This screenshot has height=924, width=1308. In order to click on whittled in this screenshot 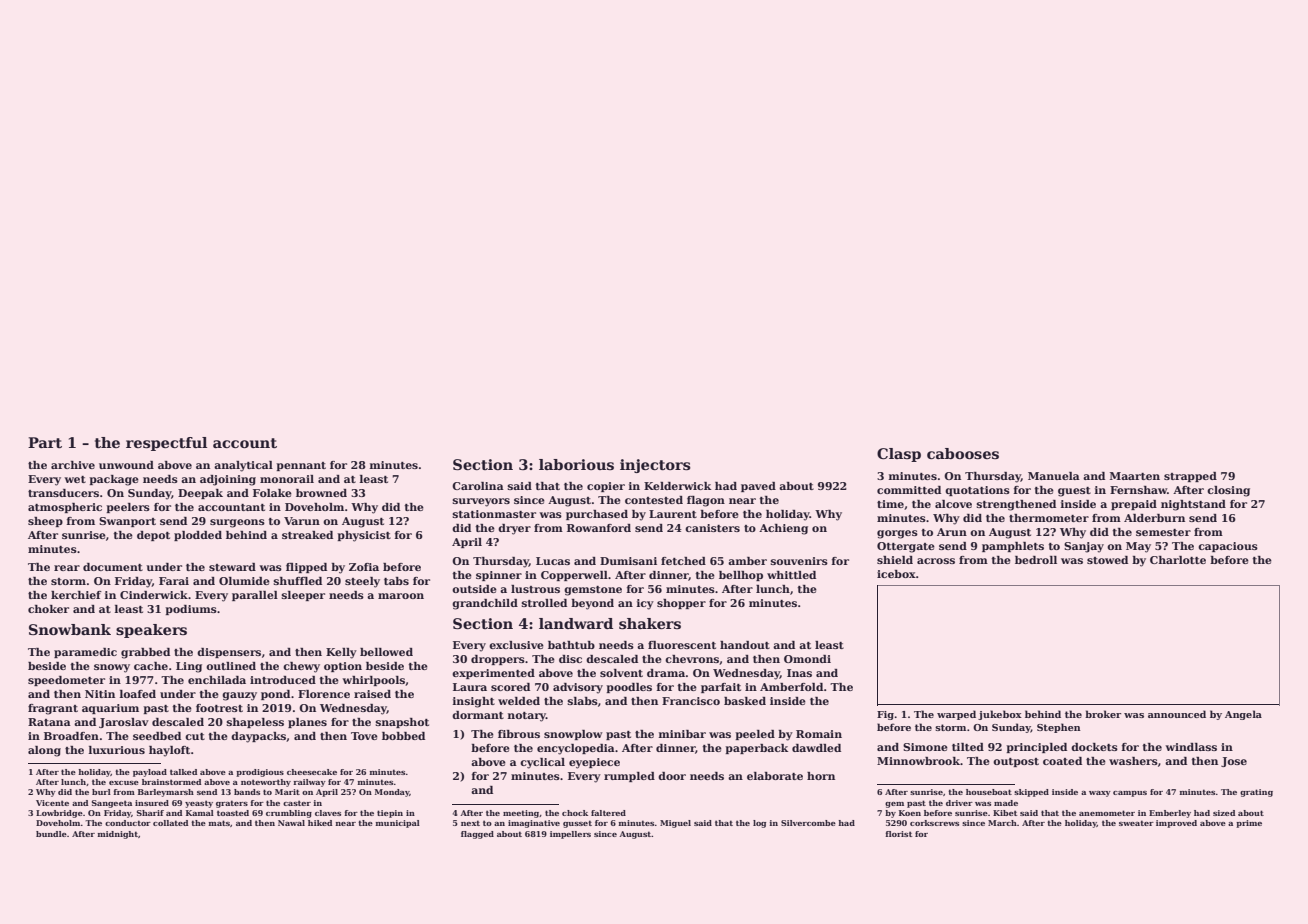, I will do `click(791, 575)`.
